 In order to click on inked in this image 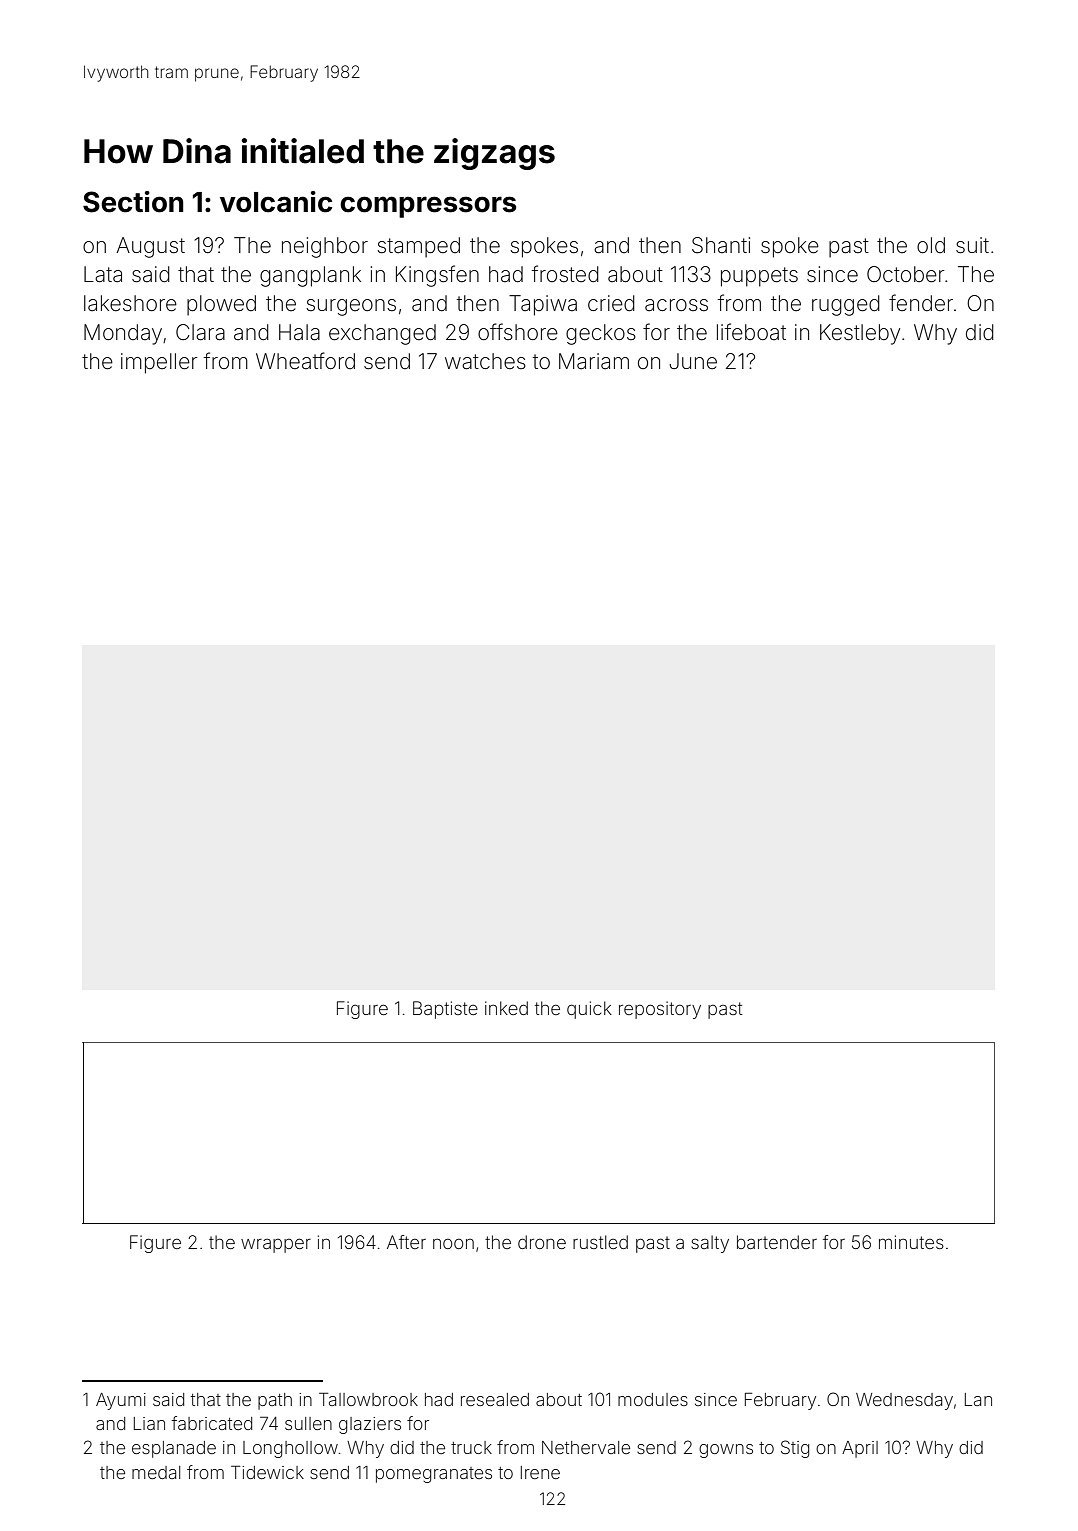, I will do `click(506, 1008)`.
